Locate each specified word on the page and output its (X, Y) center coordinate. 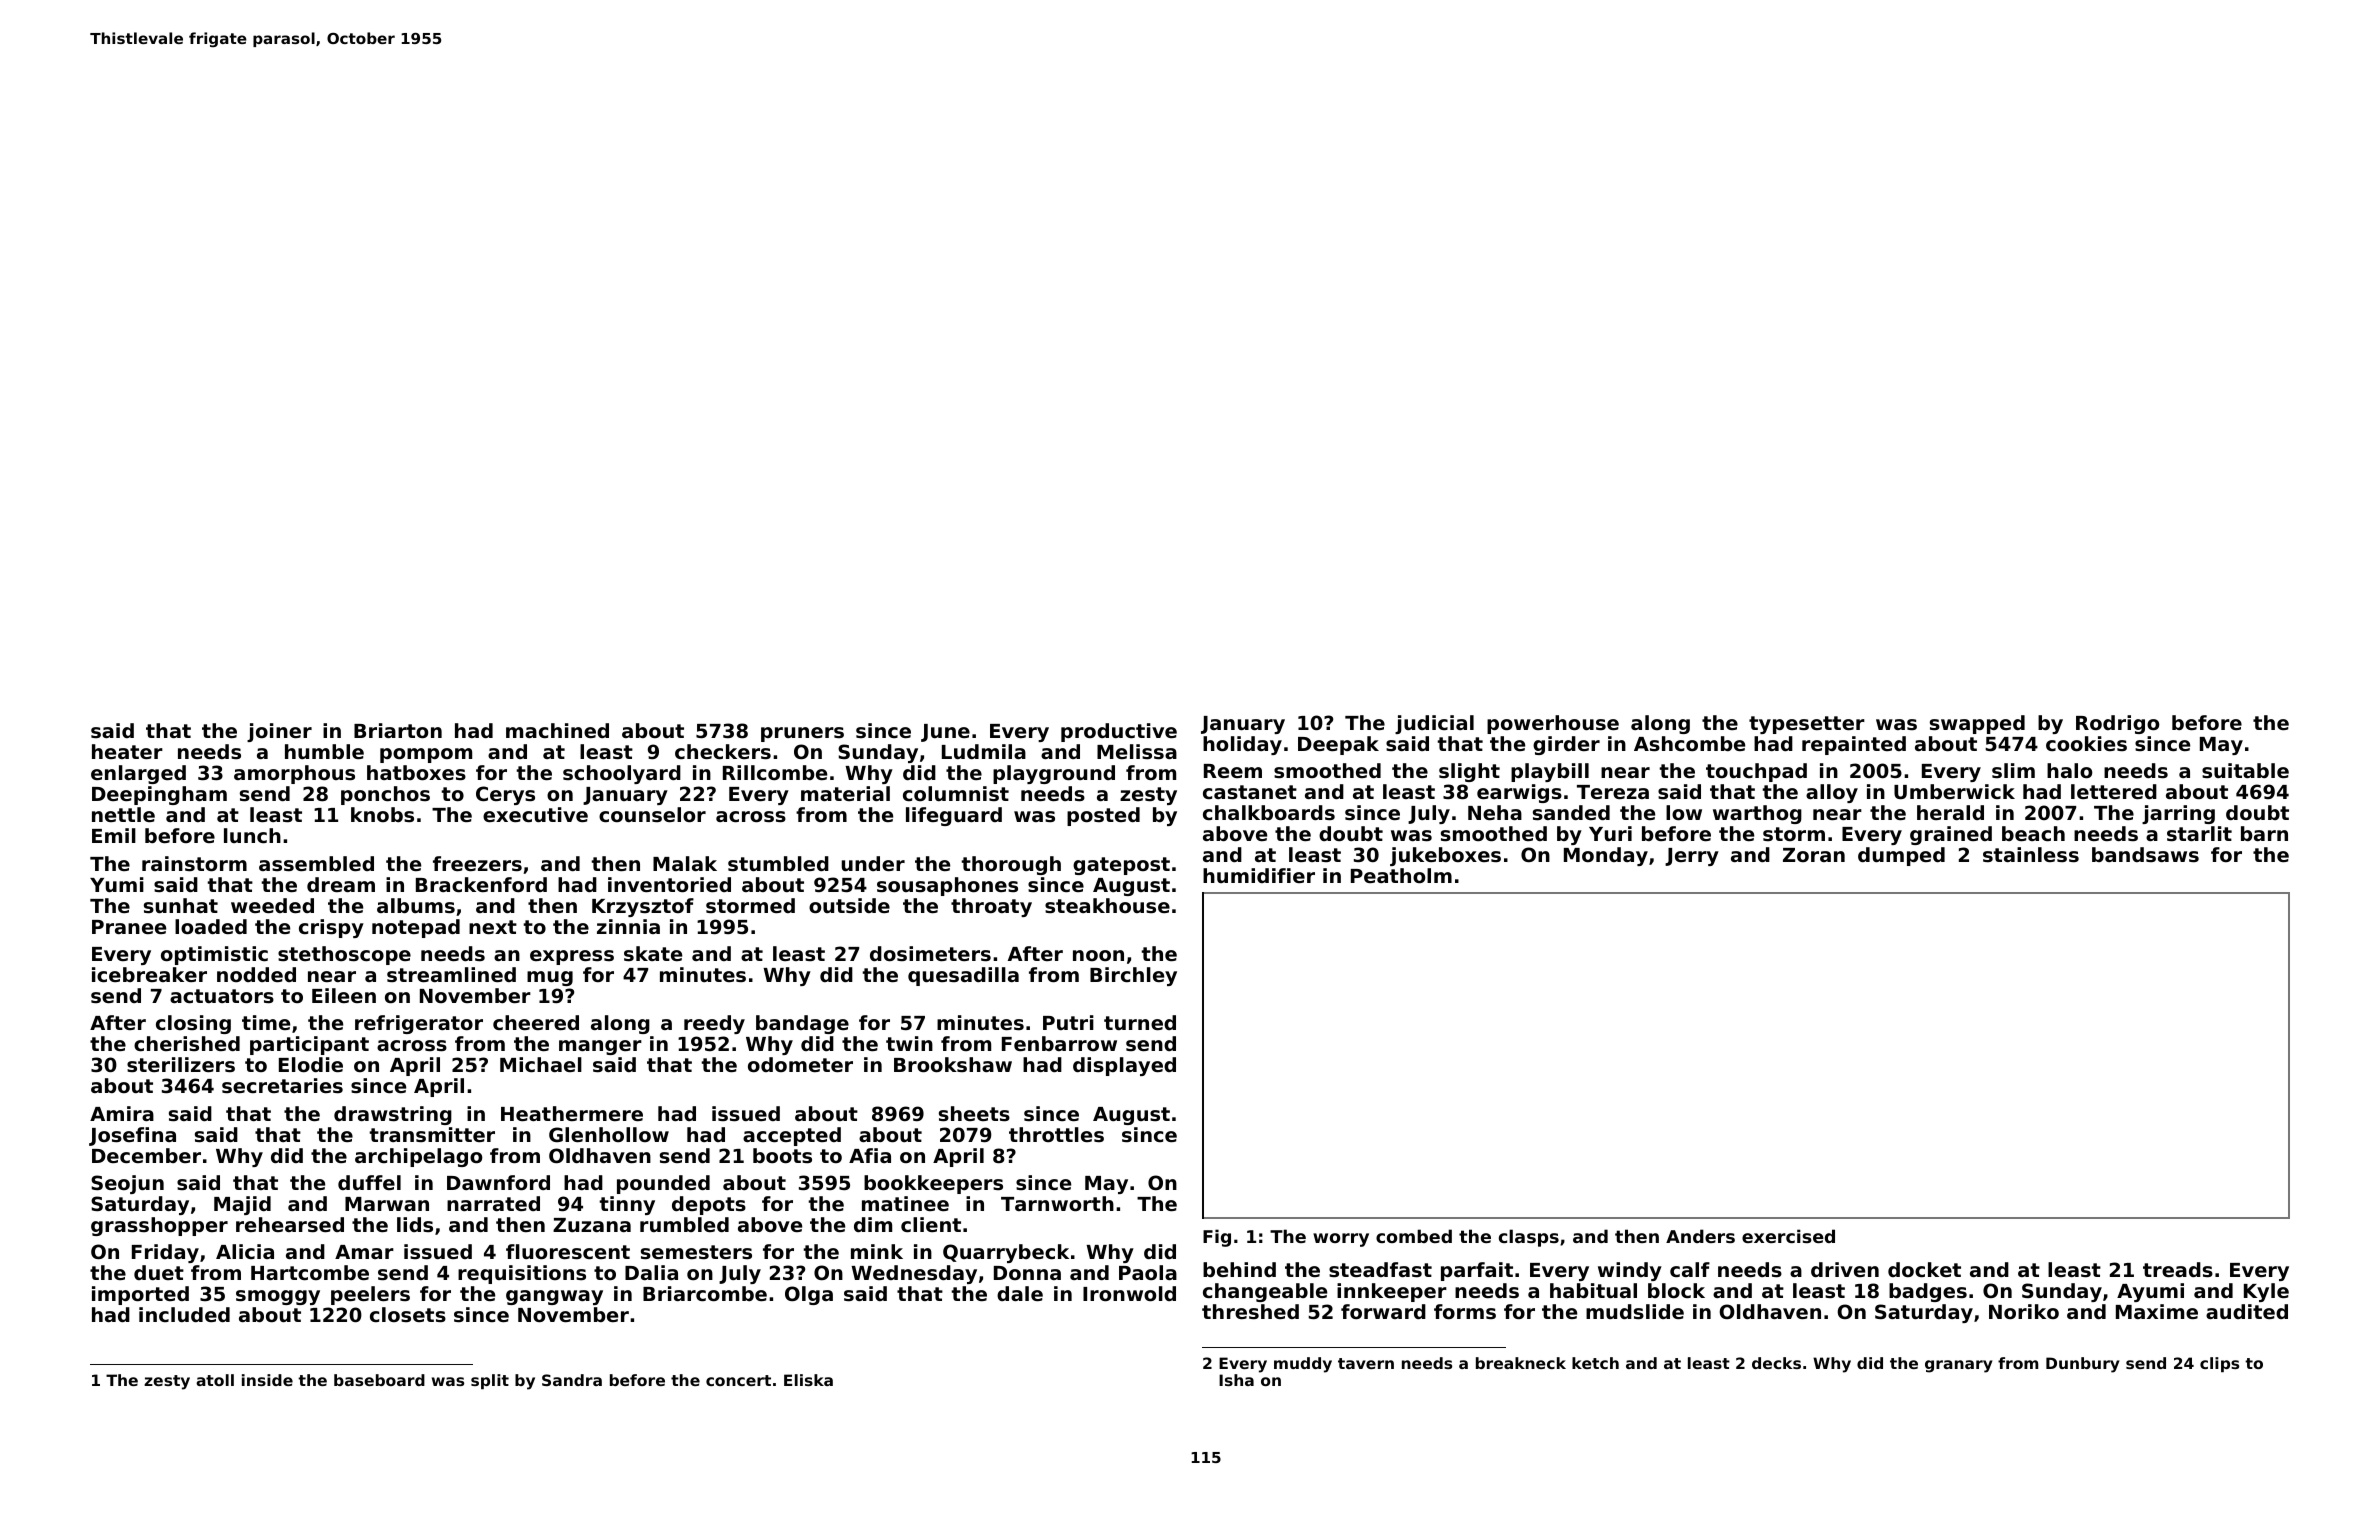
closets (408, 1315)
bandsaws (2145, 854)
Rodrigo (2117, 724)
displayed (1124, 1066)
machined (557, 730)
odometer (800, 1064)
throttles (1056, 1134)
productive (1119, 732)
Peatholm (1401, 875)
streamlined (451, 974)
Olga (809, 1295)
